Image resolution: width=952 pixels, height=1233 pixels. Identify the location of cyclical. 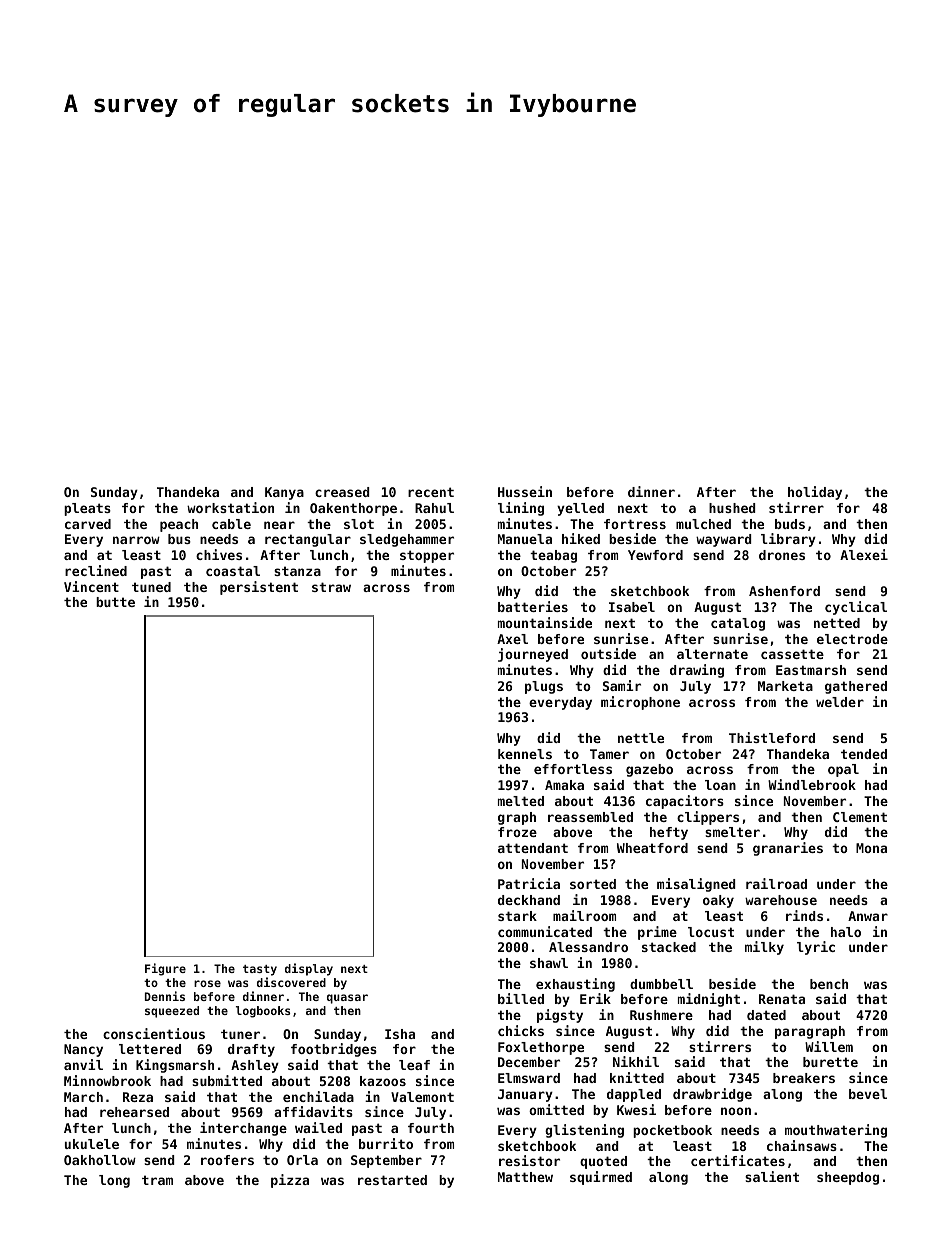
(856, 608).
